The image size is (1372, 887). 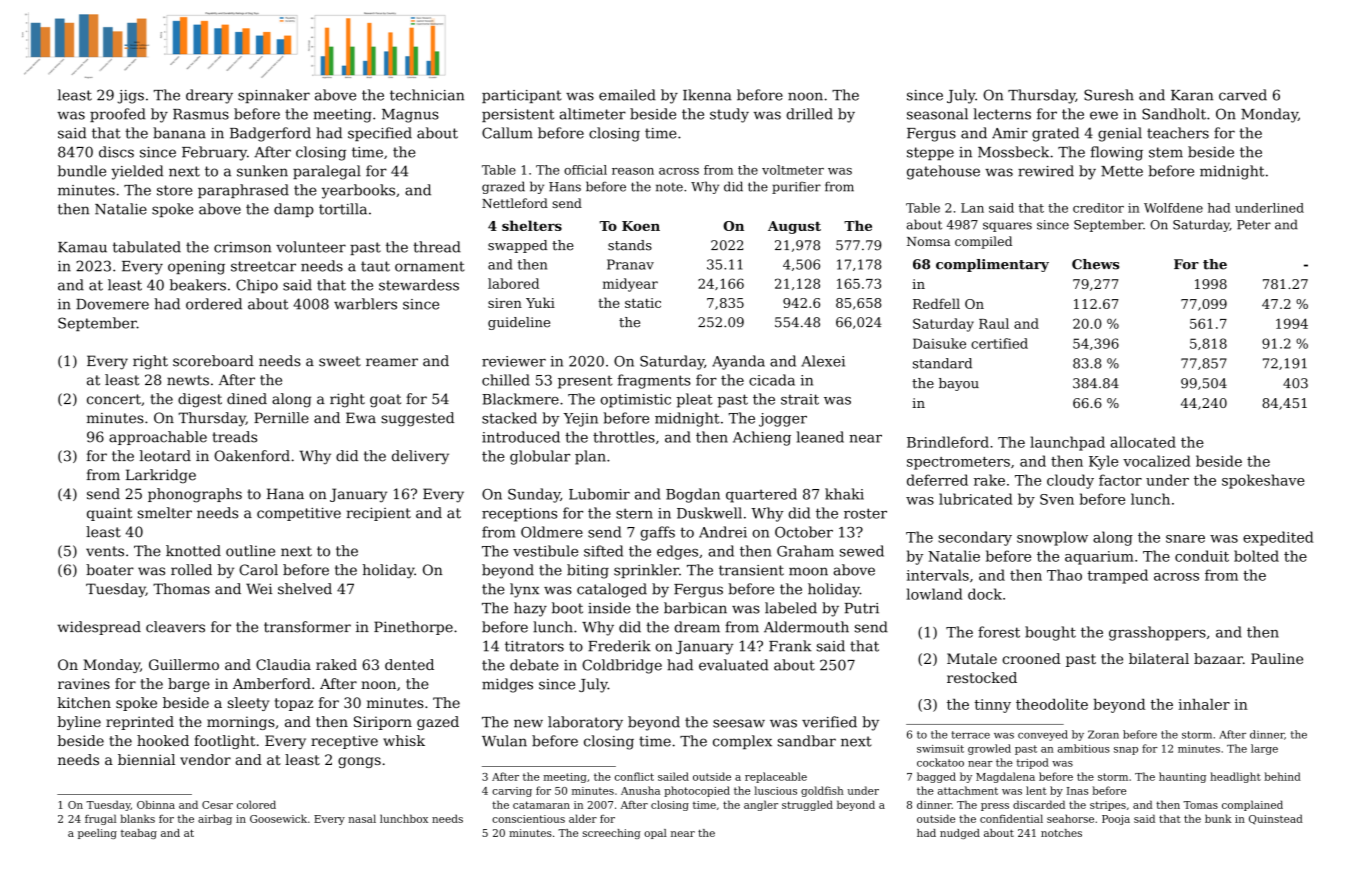 I want to click on outline, so click(x=250, y=551).
